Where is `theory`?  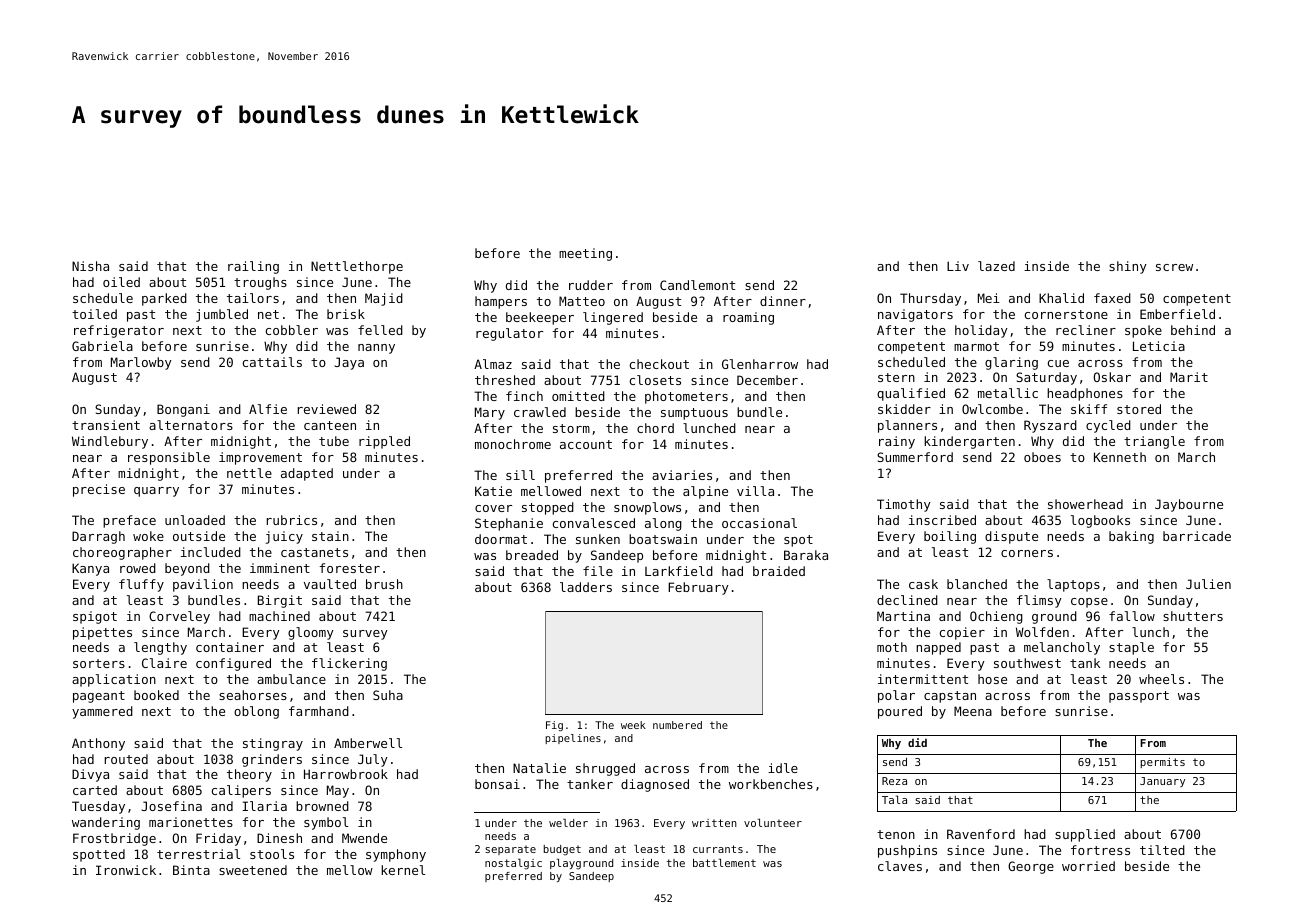
theory is located at coordinates (249, 775).
